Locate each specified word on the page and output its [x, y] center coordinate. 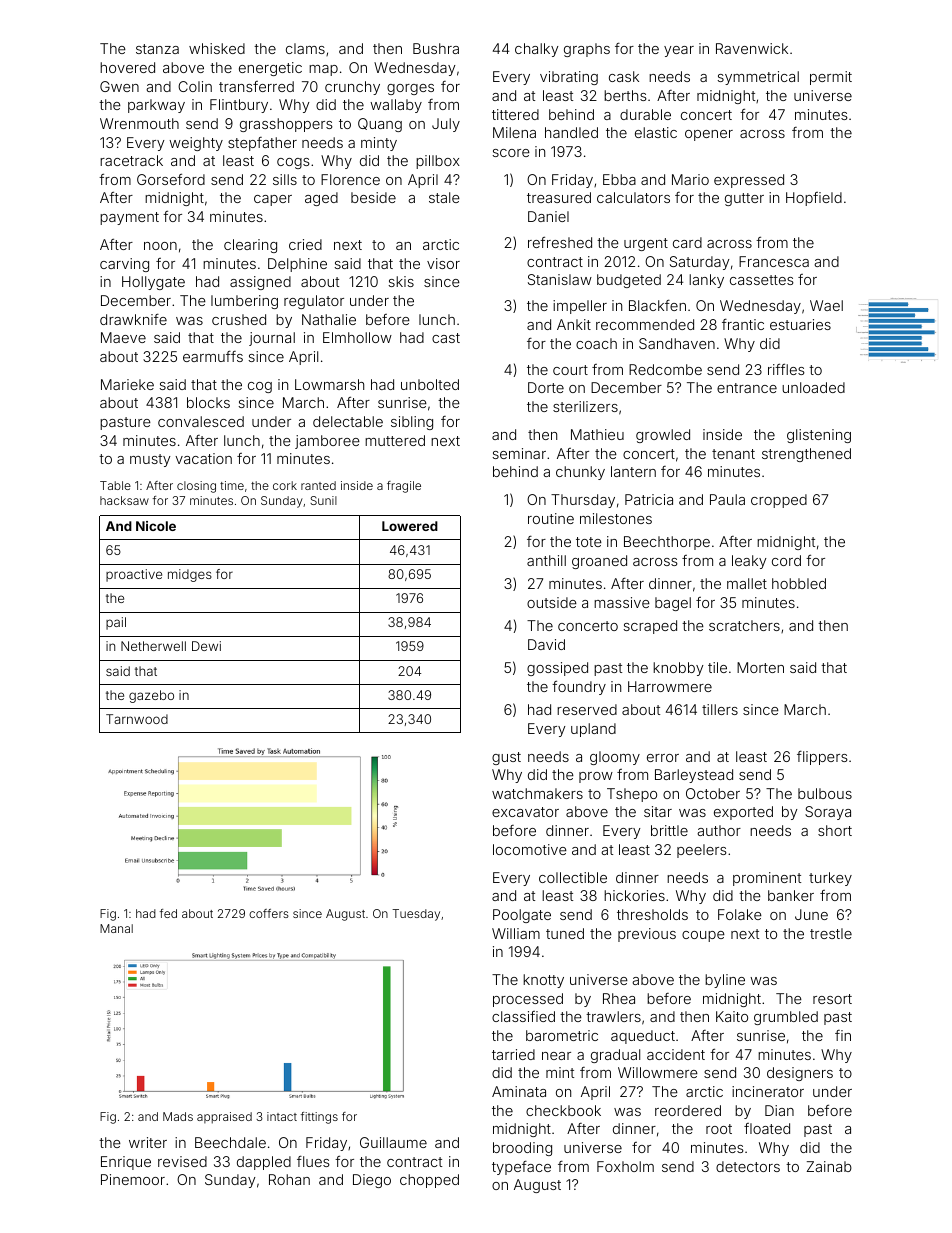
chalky [537, 50]
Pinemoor [133, 1179]
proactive [134, 575]
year [679, 51]
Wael [826, 305]
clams [305, 48]
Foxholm [625, 1166]
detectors [748, 1166]
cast [446, 338]
